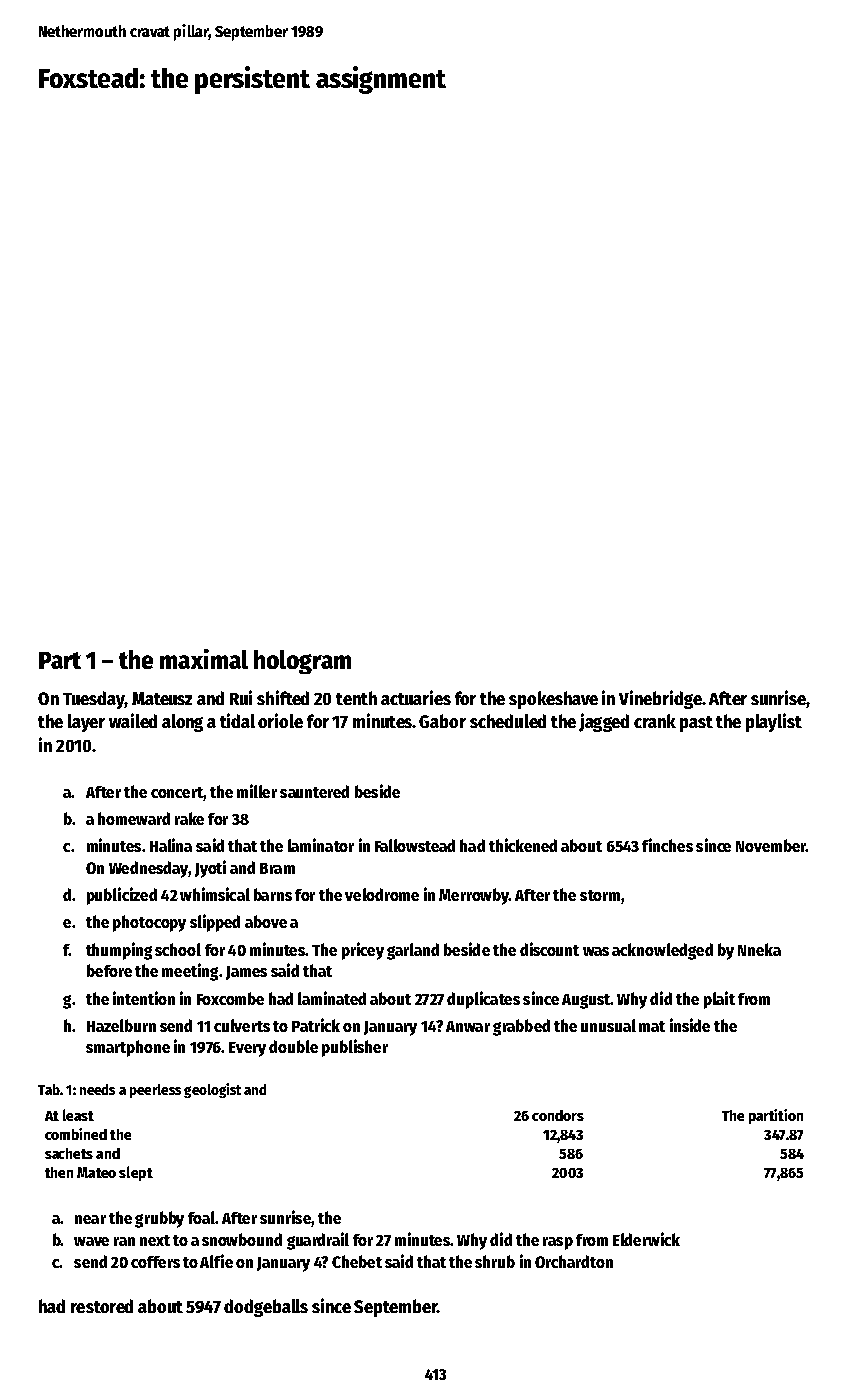 This screenshot has width=849, height=1400. I want to click on restored, so click(102, 1306).
